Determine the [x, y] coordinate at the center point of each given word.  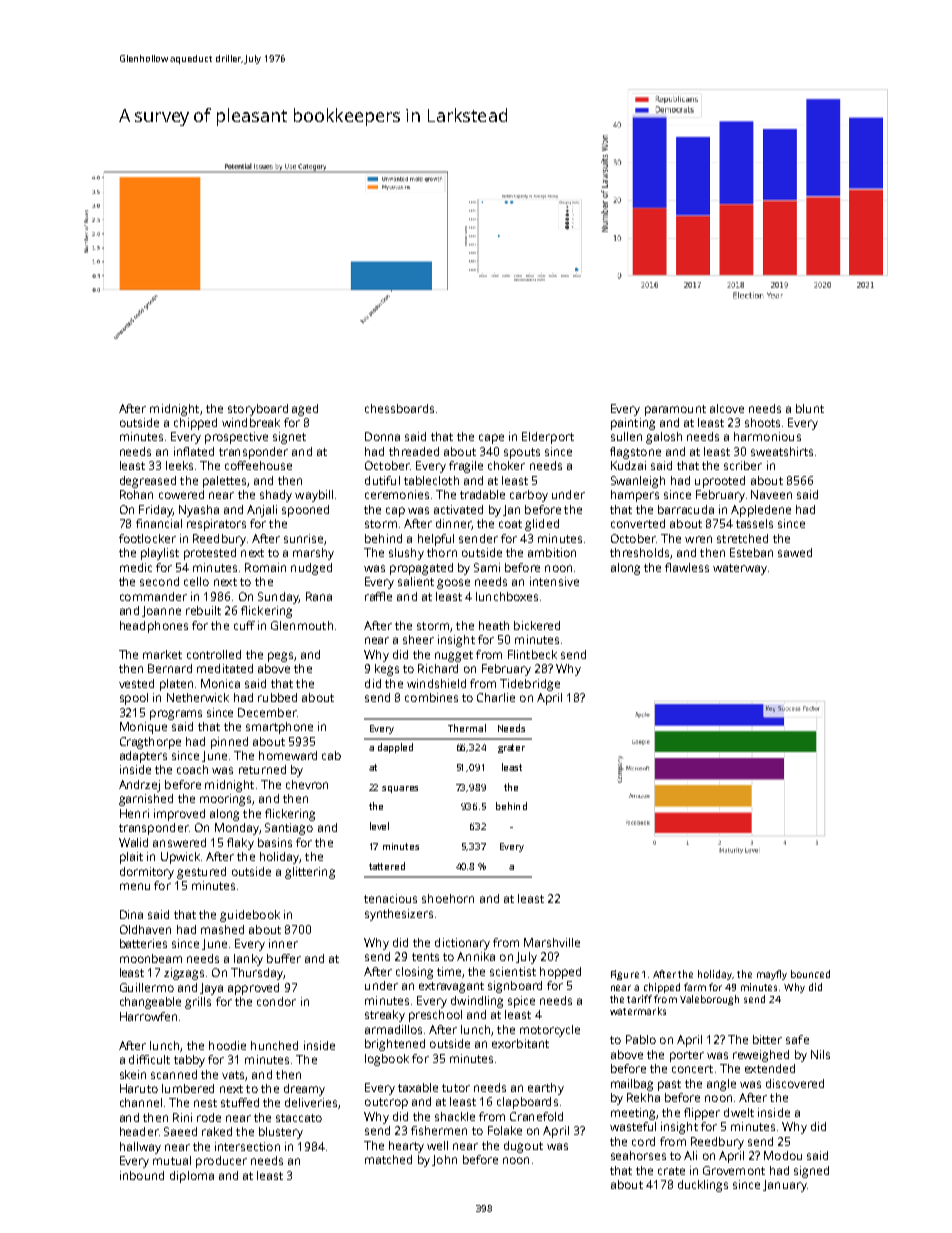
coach [192, 769]
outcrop [386, 1103]
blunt [810, 408]
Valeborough [709, 1000]
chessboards [399, 408]
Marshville [552, 942]
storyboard [258, 410]
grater [511, 748]
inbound [142, 1175]
